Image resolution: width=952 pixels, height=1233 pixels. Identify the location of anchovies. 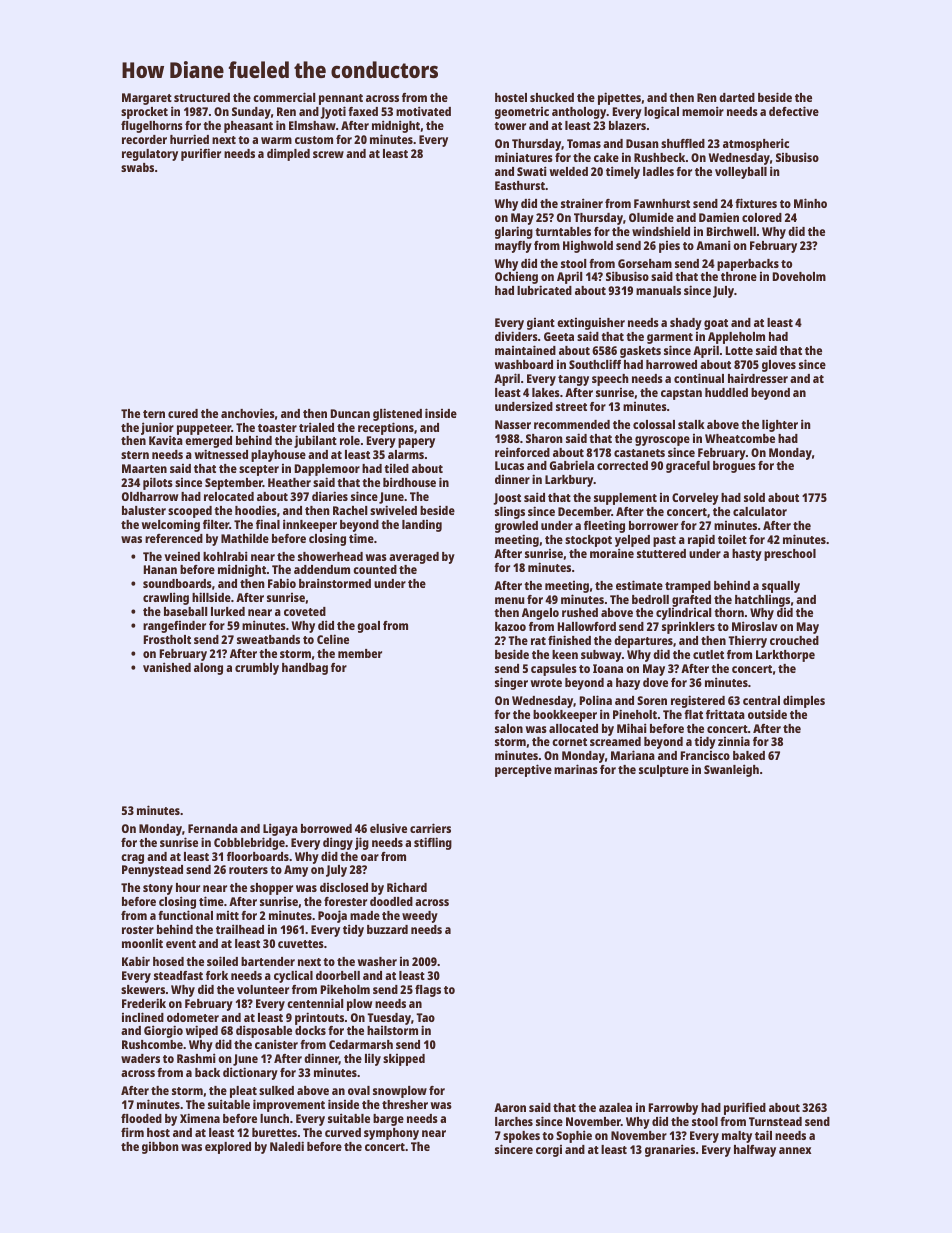
(248, 413).
